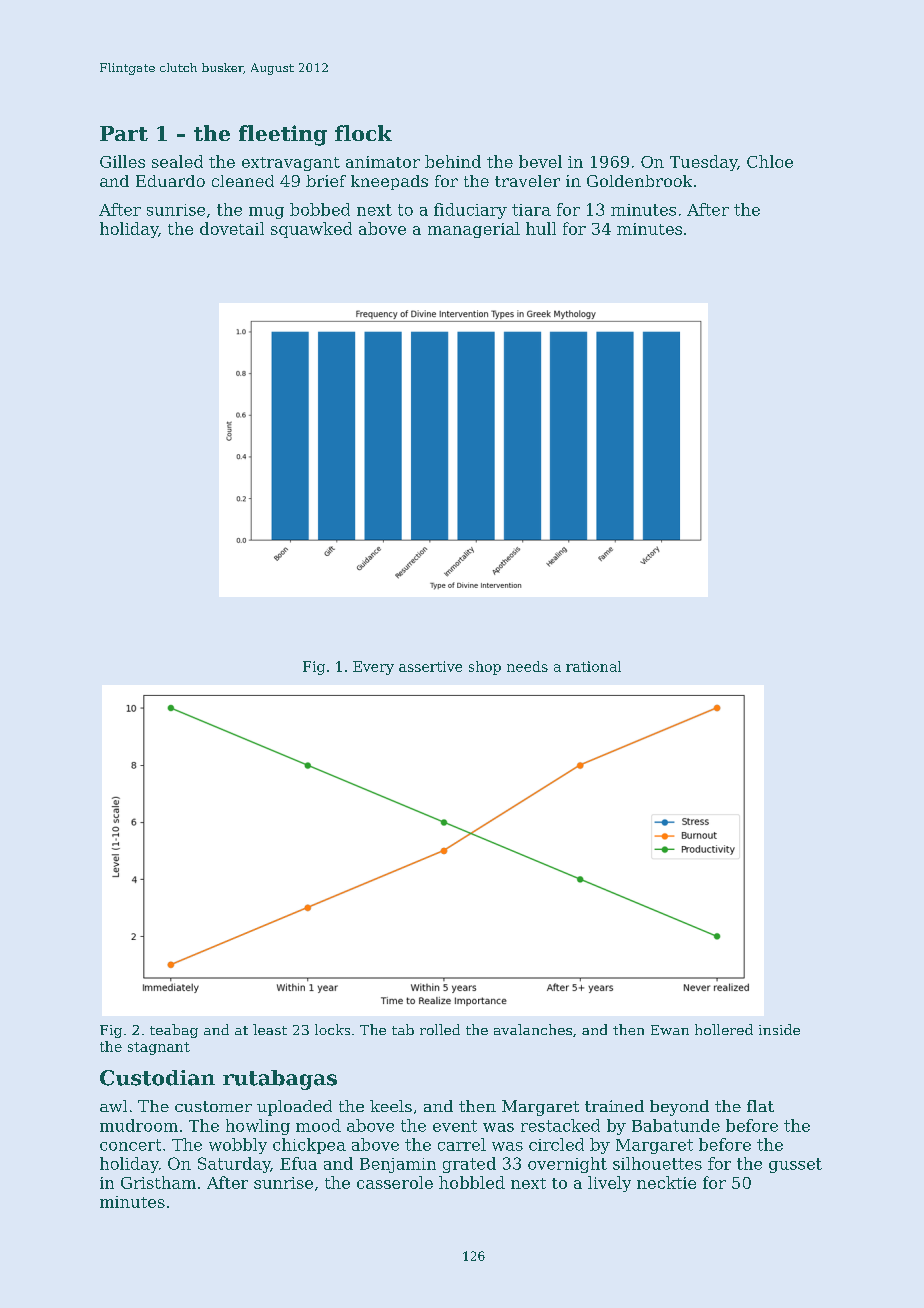 The height and width of the document is (1308, 924). I want to click on managerial, so click(474, 230).
